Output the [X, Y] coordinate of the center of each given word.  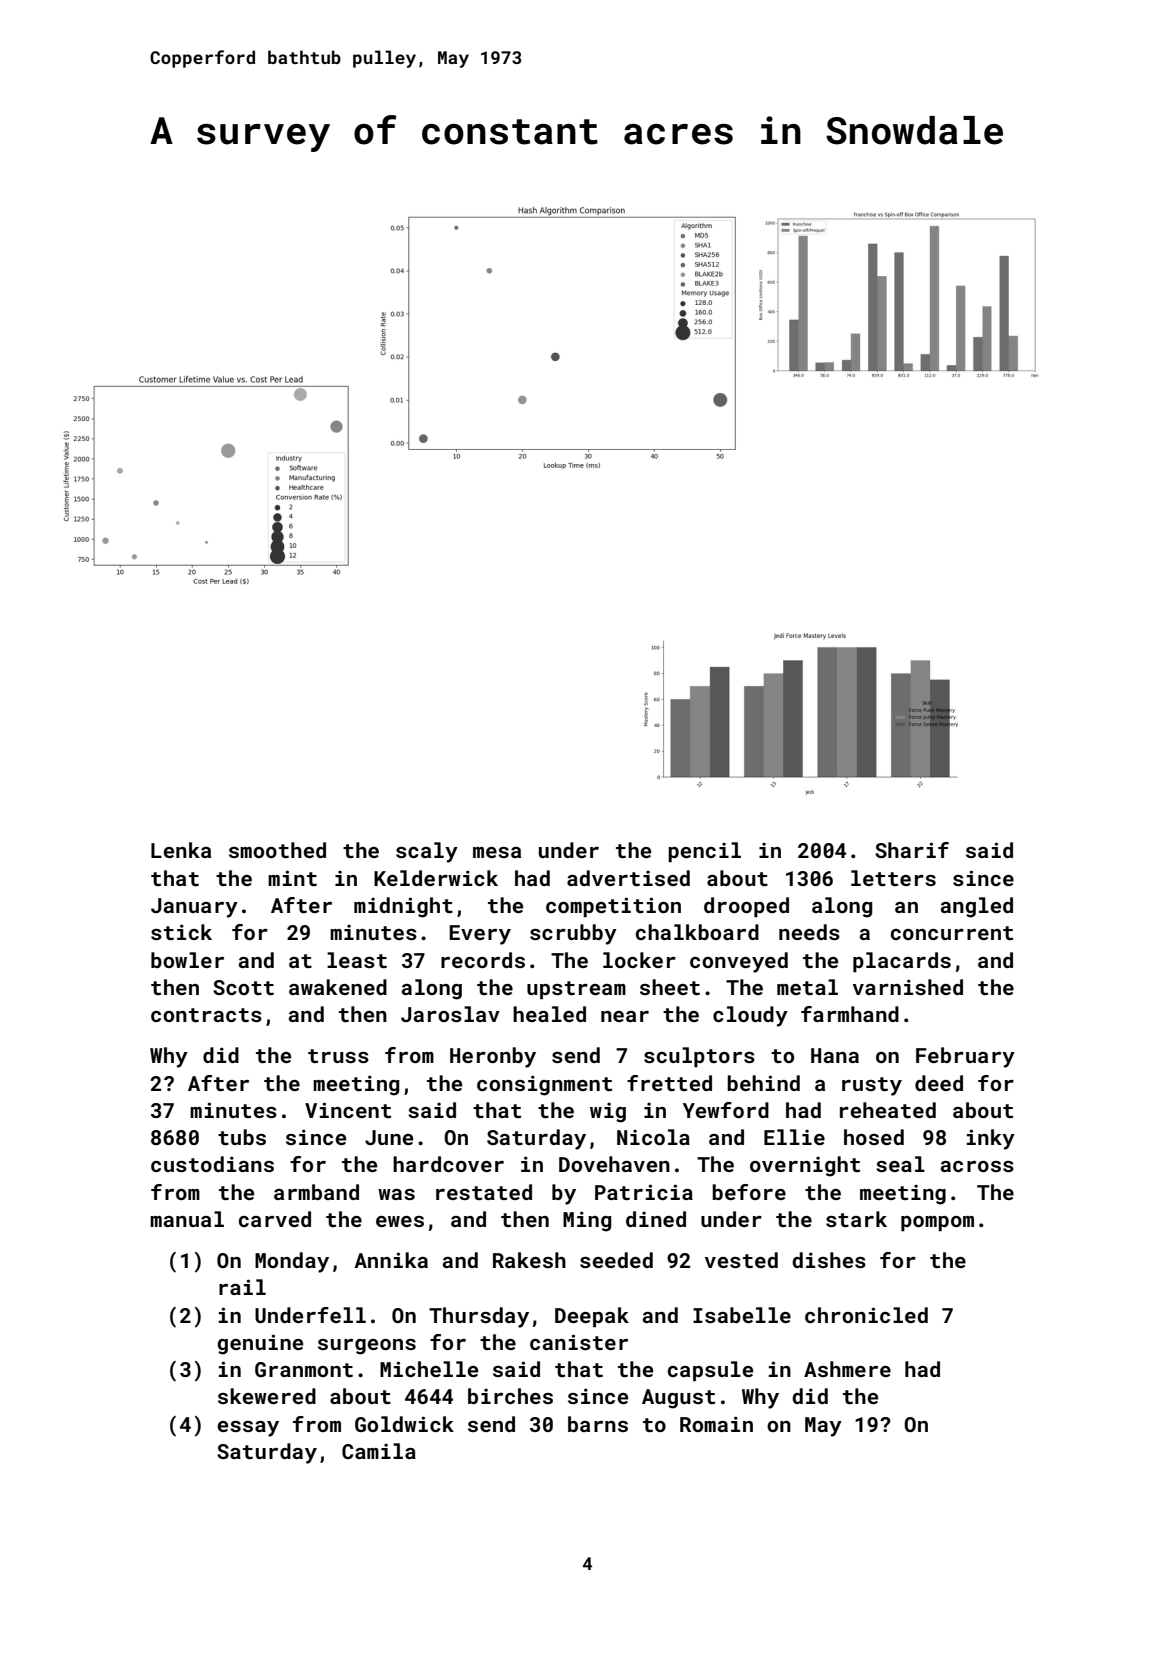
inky [991, 1139]
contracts [206, 1015]
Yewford [726, 1110]
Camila [379, 1451]
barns [598, 1424]
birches [510, 1396]
